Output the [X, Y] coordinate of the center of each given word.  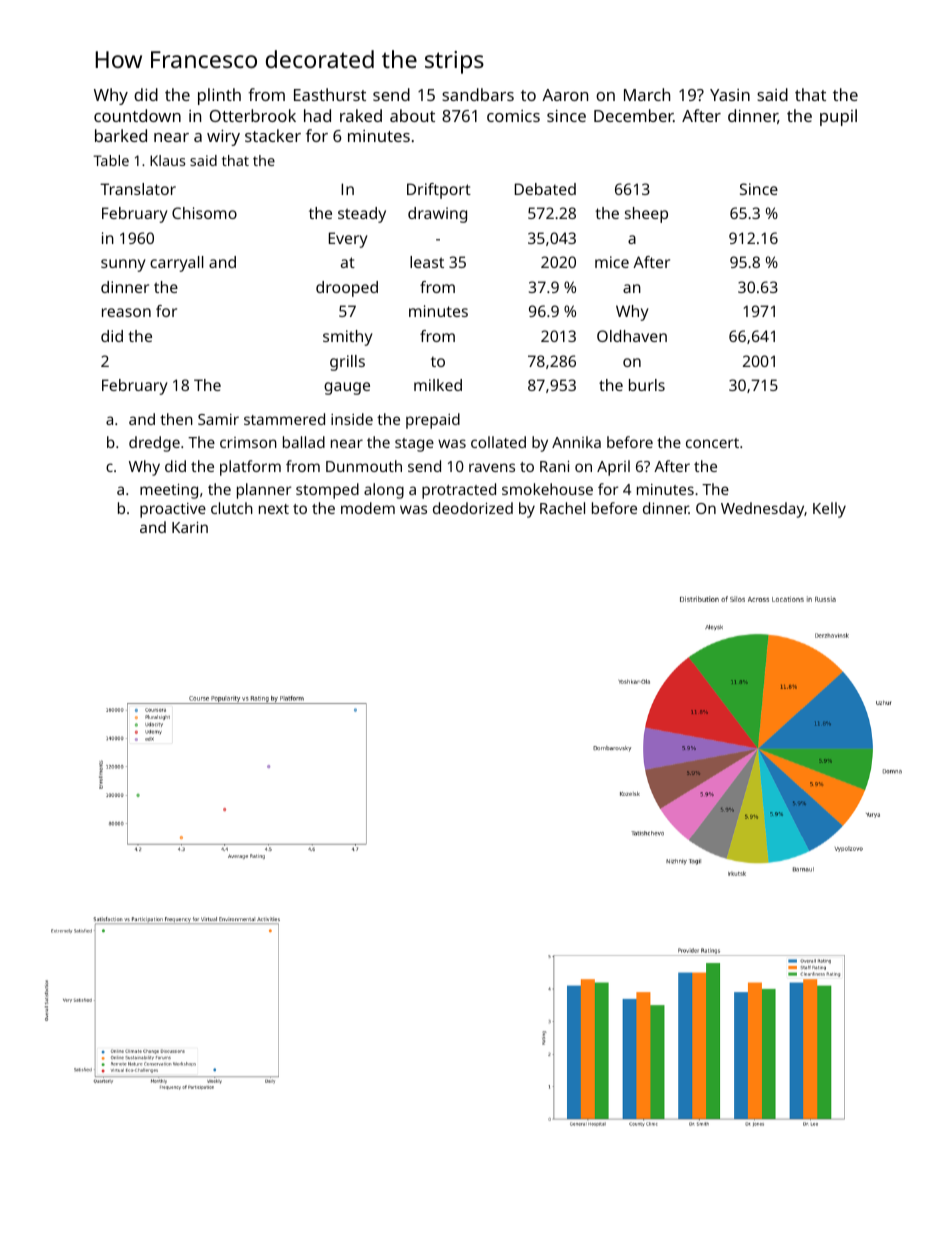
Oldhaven [632, 336]
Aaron [565, 95]
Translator [138, 189]
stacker [273, 135]
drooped [347, 289]
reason [126, 312]
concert [712, 443]
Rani [554, 466]
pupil [838, 117]
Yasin [730, 95]
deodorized [473, 508]
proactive [173, 510]
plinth [219, 96]
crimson [248, 442]
